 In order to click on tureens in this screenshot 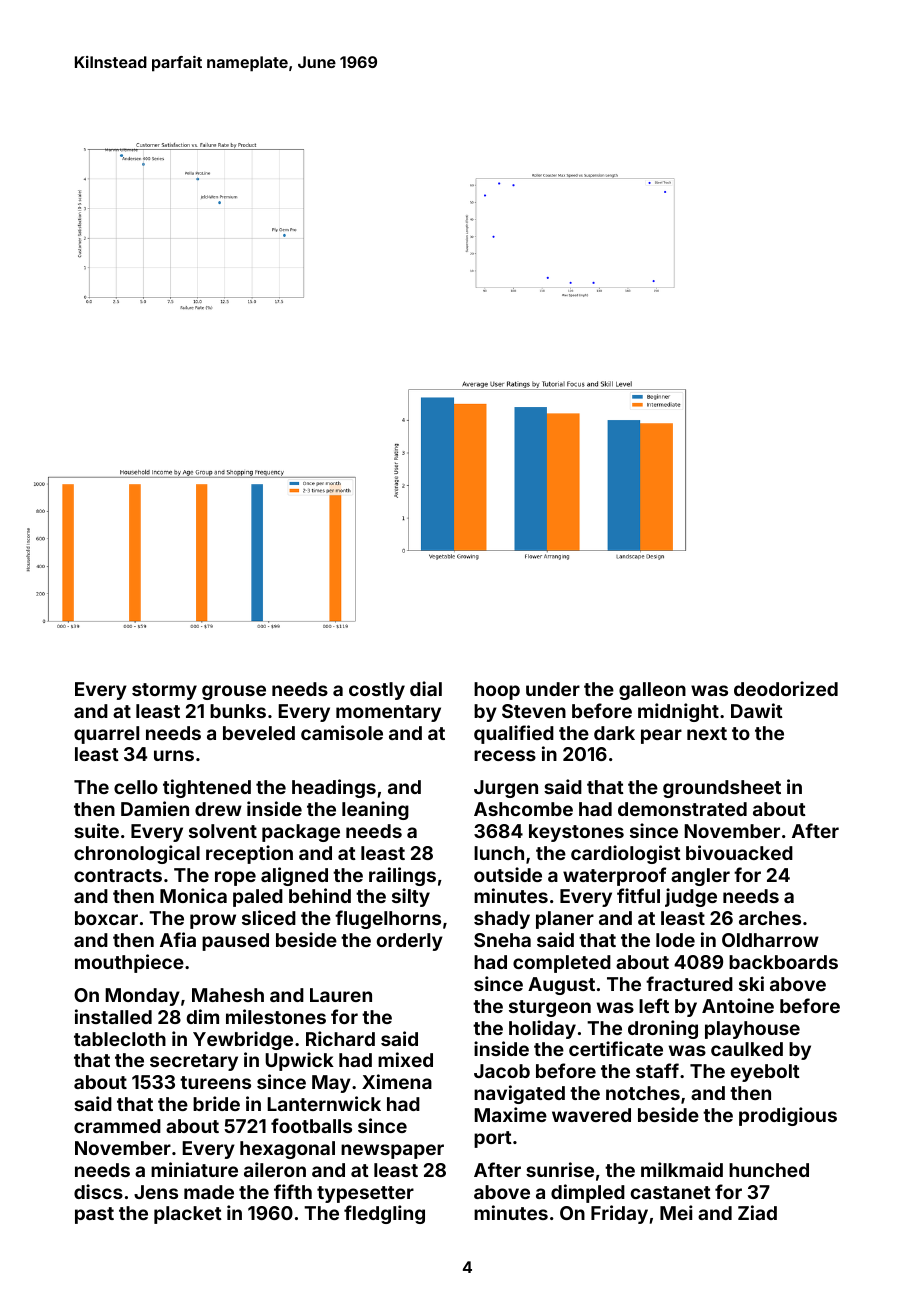, I will do `click(215, 1082)`.
